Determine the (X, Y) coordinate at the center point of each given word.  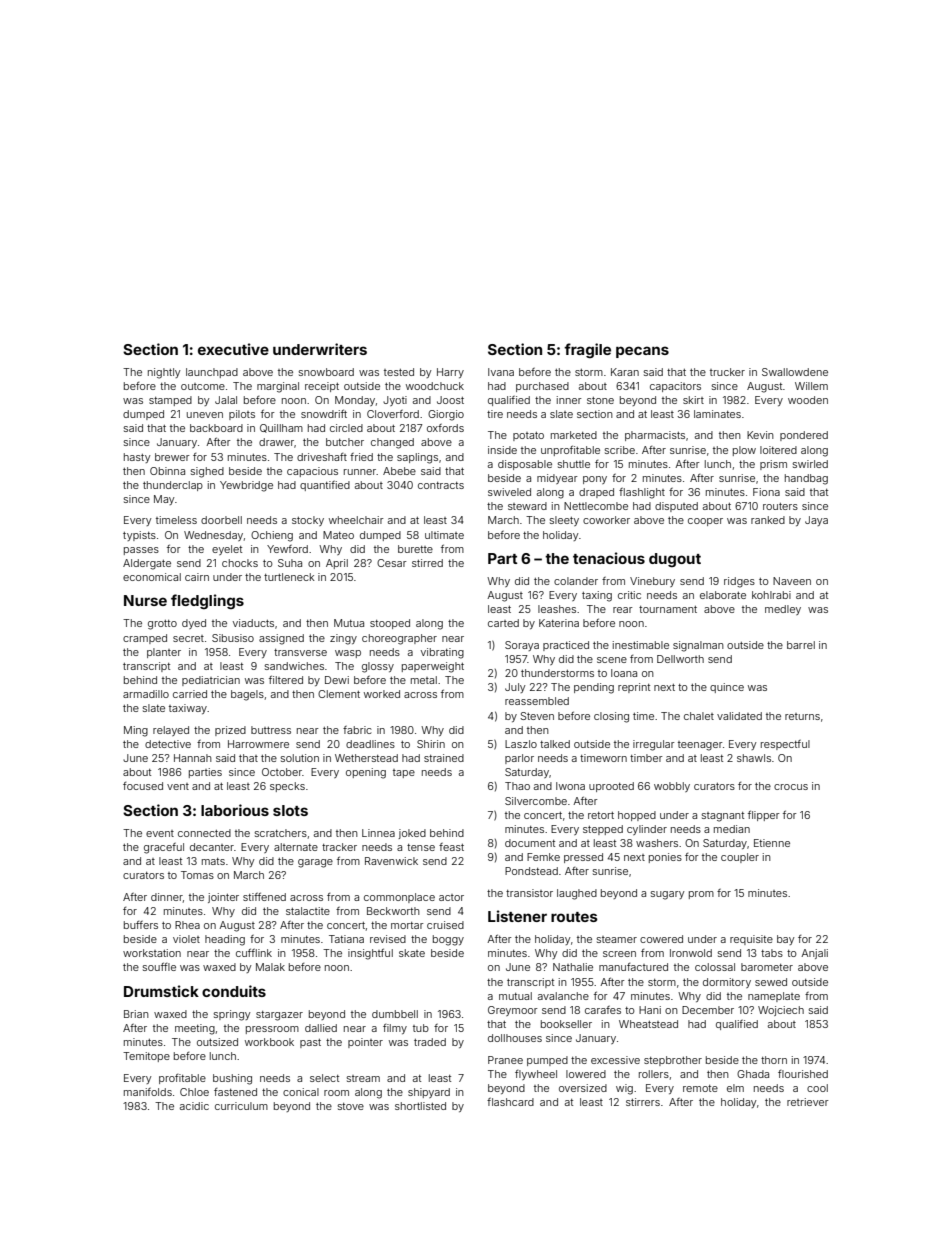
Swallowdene (795, 372)
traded (430, 1042)
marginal (278, 387)
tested (399, 372)
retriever (808, 1102)
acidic (194, 1106)
